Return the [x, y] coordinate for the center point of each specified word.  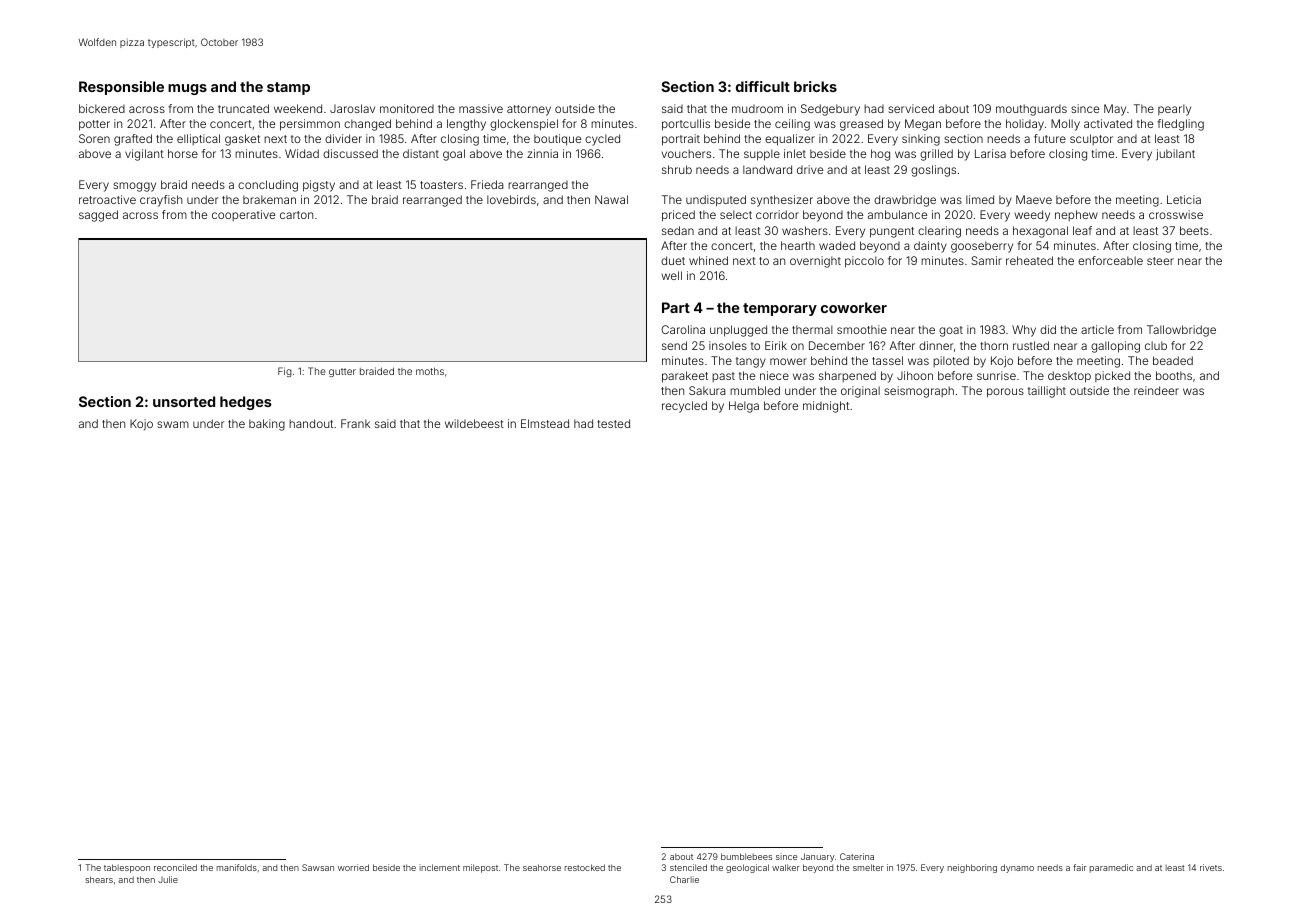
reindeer [1156, 390]
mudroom [757, 109]
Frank [355, 423]
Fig [285, 372]
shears [99, 879]
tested [613, 423]
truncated [243, 108]
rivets [1211, 867]
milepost [480, 868]
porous [1005, 393]
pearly [1174, 110]
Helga [744, 407]
